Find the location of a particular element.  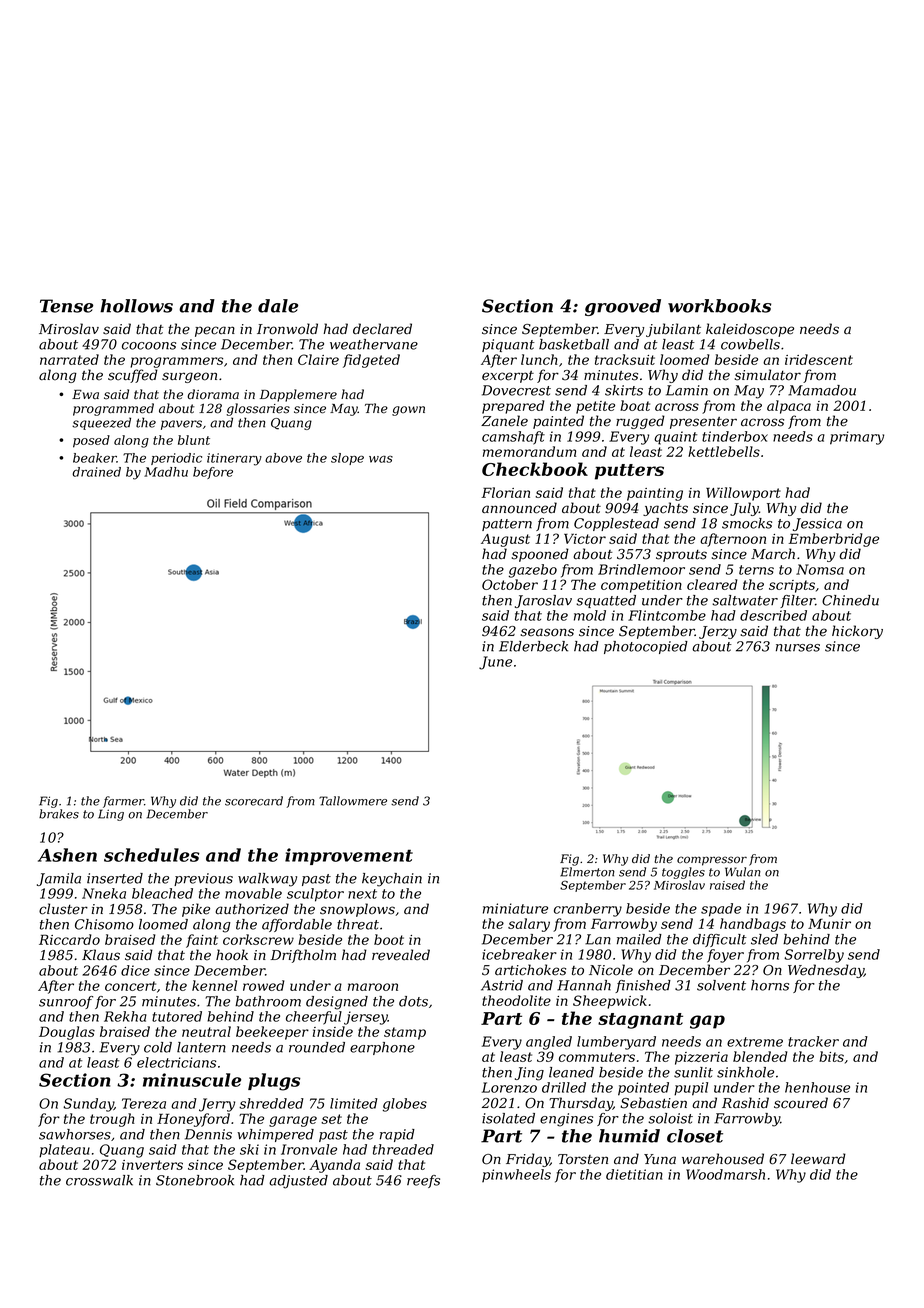

Wulan is located at coordinates (743, 872).
